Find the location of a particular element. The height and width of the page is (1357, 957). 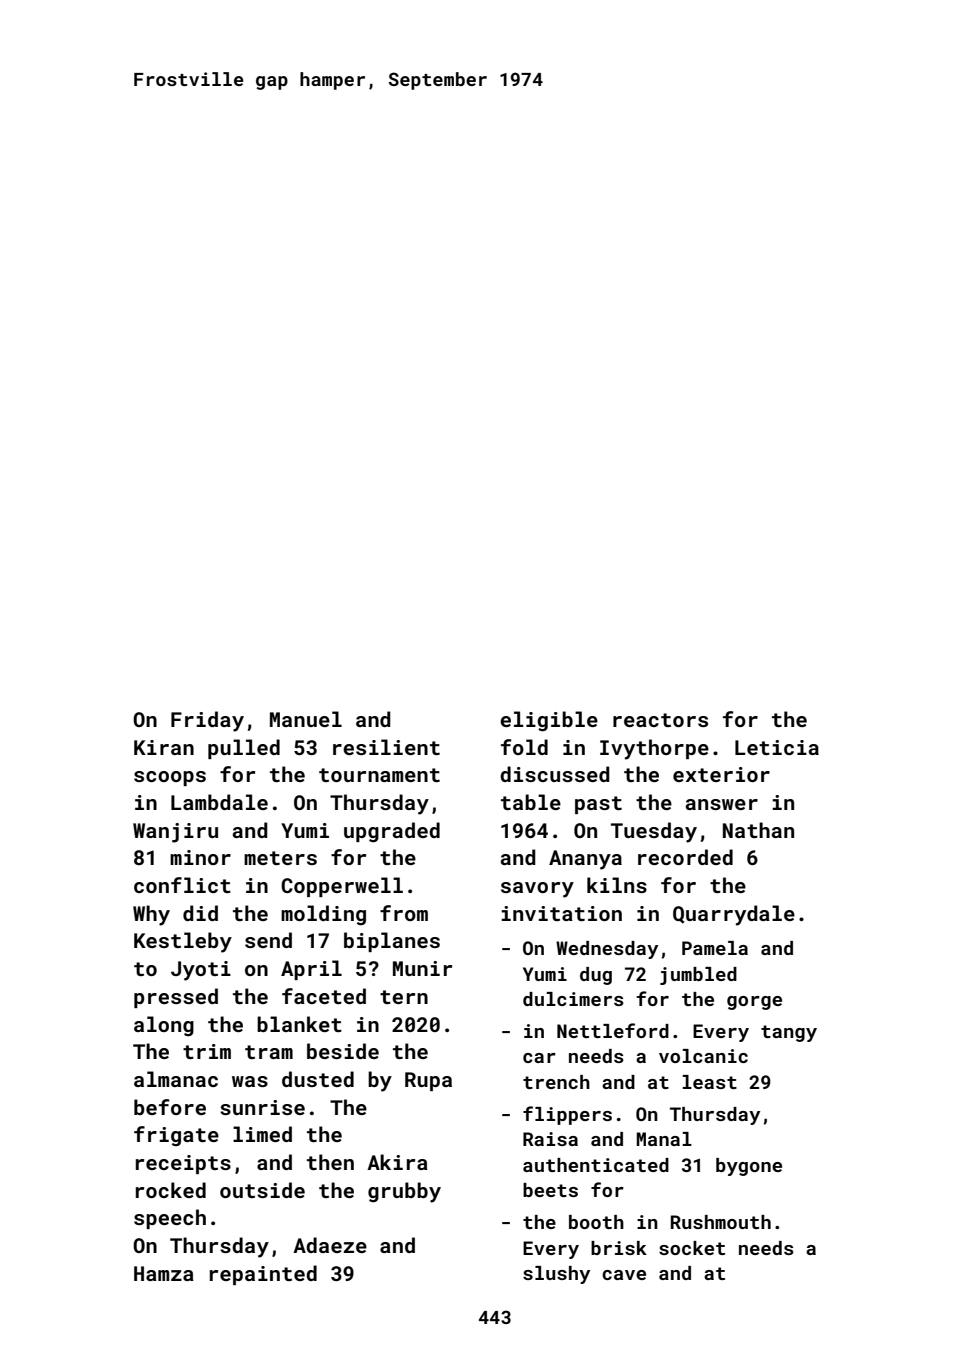

car is located at coordinates (539, 1058).
